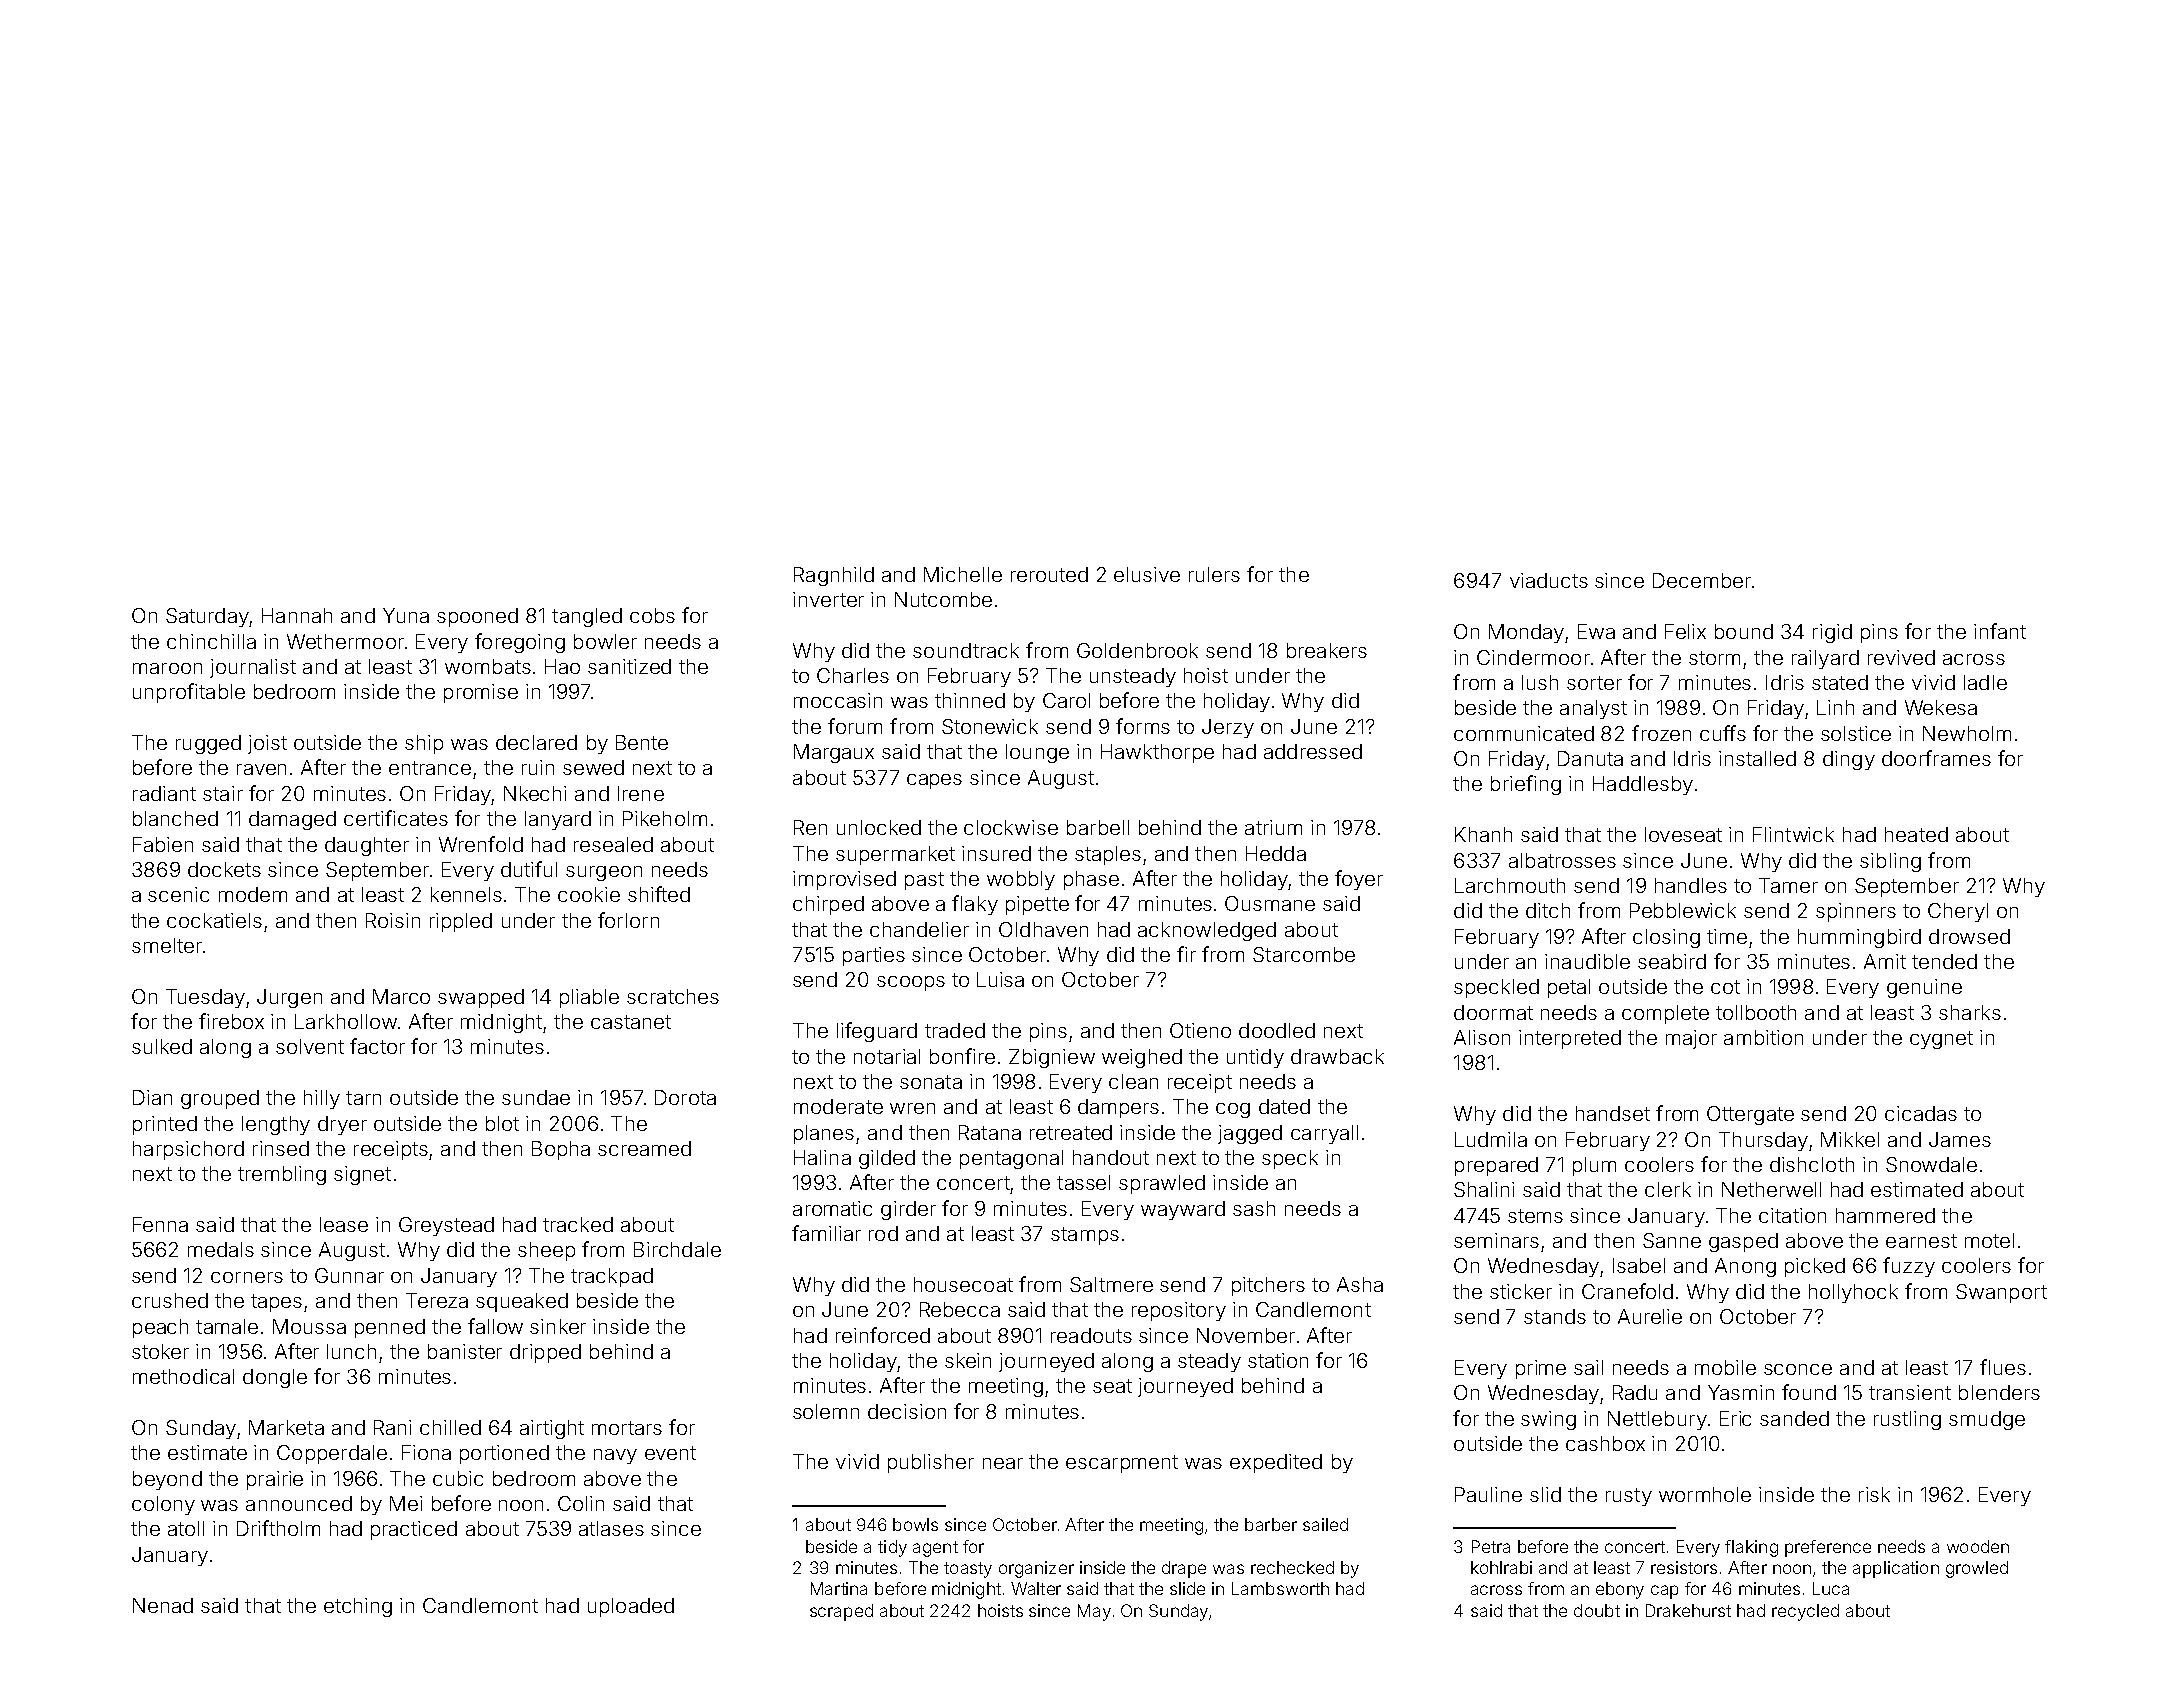 This document has width=2178, height=1683. Describe the element at coordinates (1214, 574) in the document. I see `rulers` at that location.
